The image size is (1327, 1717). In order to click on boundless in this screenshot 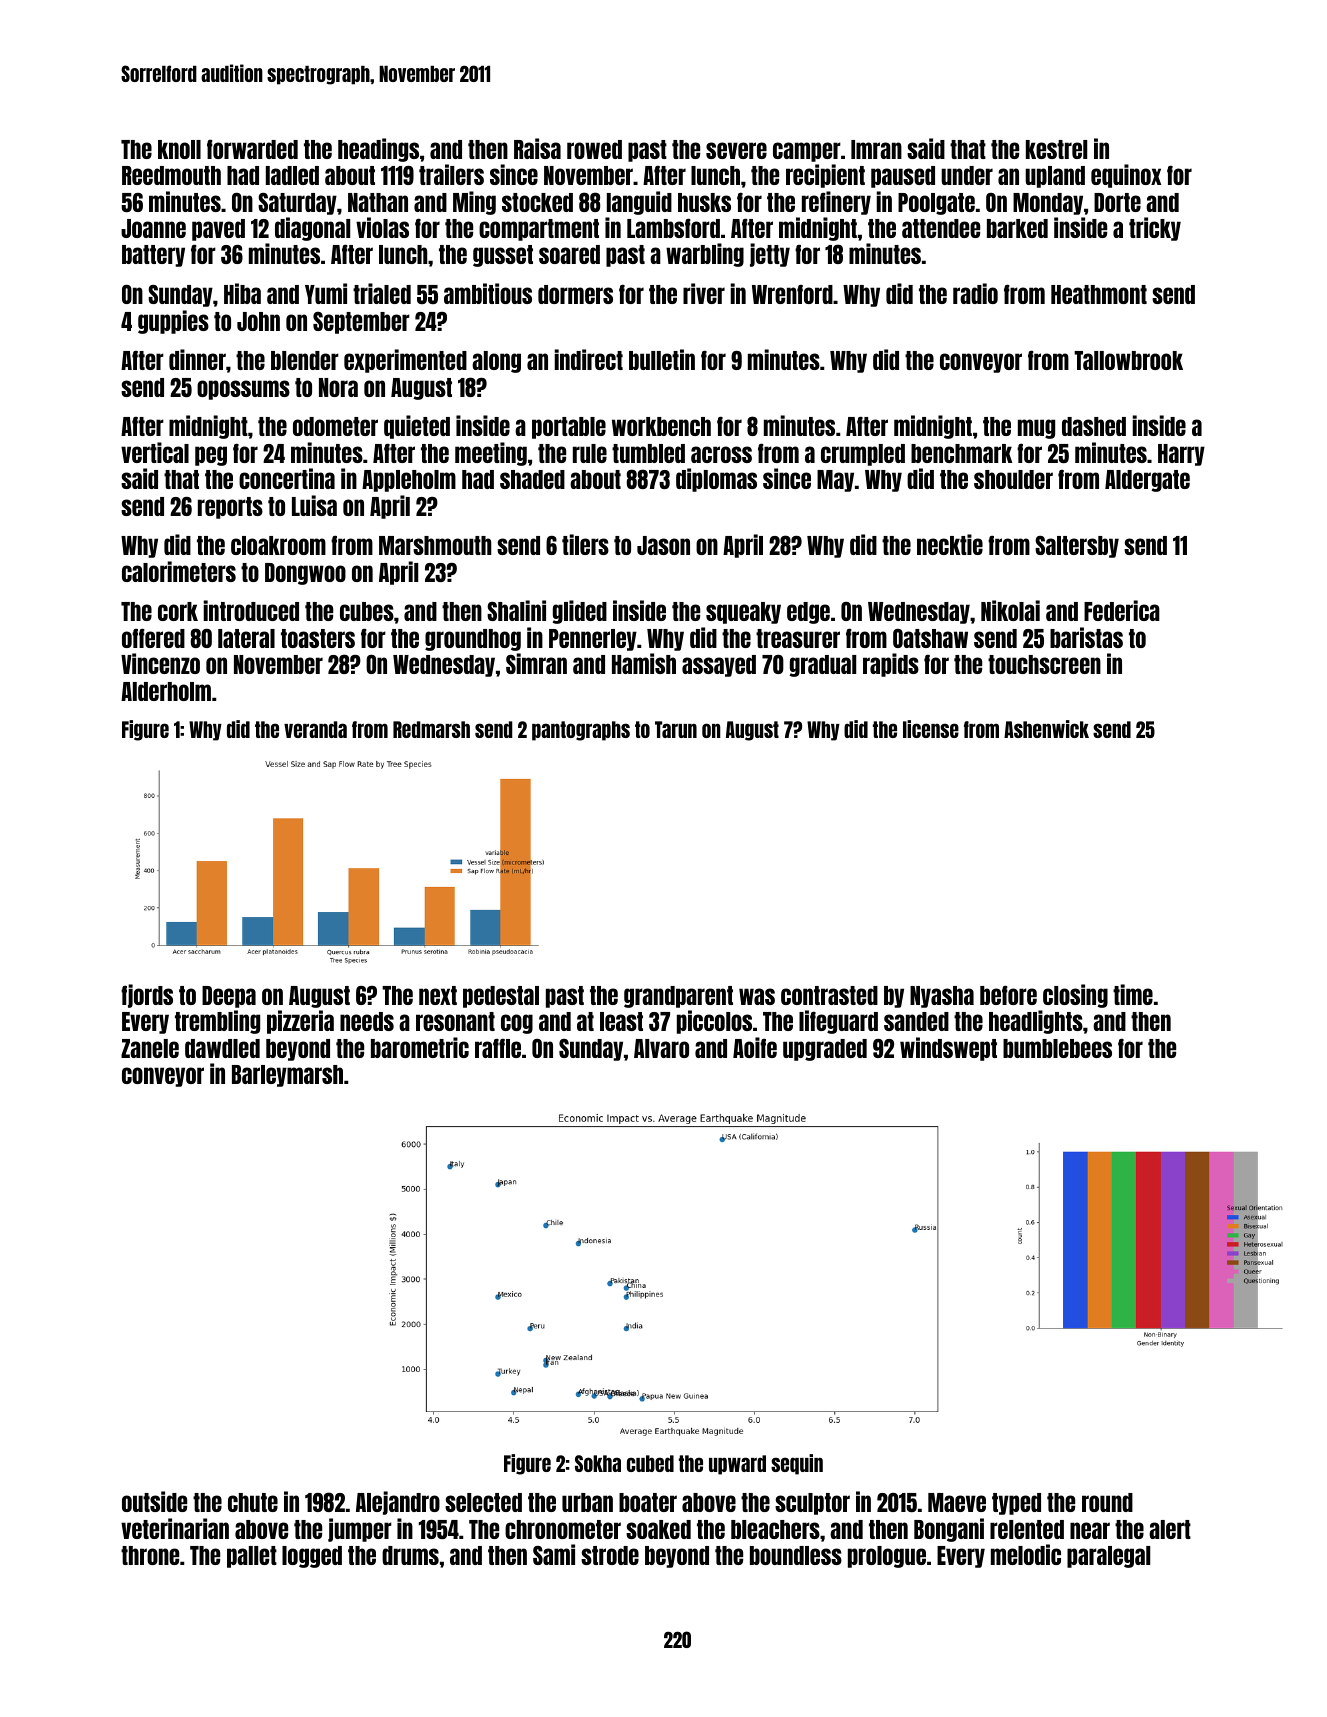, I will do `click(796, 1555)`.
